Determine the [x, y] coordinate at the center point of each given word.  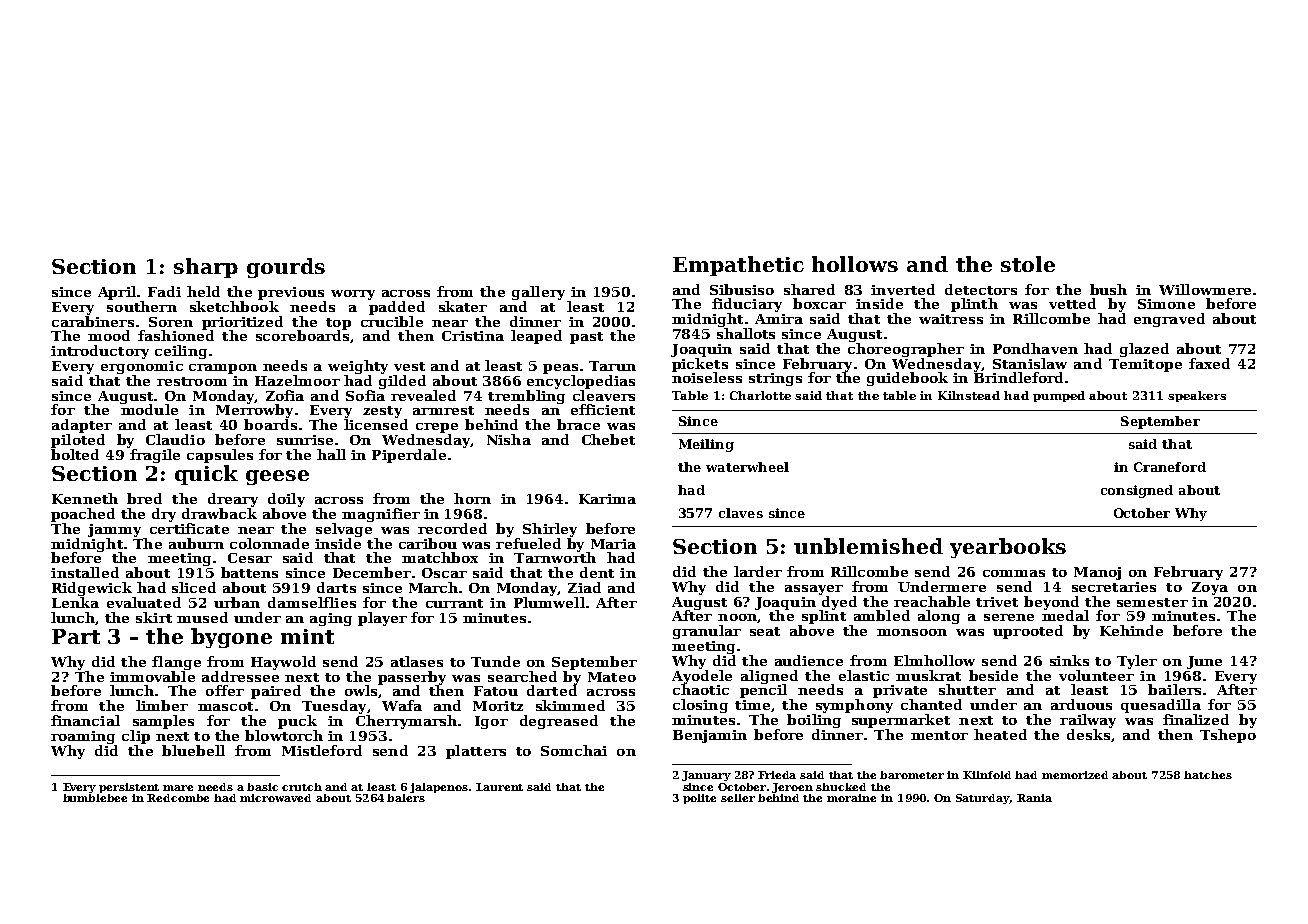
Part [76, 636]
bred [144, 498]
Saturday [983, 799]
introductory [100, 352]
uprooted [1028, 632]
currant [454, 603]
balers [406, 798]
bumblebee [95, 798]
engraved [1169, 320]
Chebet [608, 439]
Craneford [1170, 467]
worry [353, 295]
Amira [779, 319]
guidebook [907, 379]
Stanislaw [1030, 363]
